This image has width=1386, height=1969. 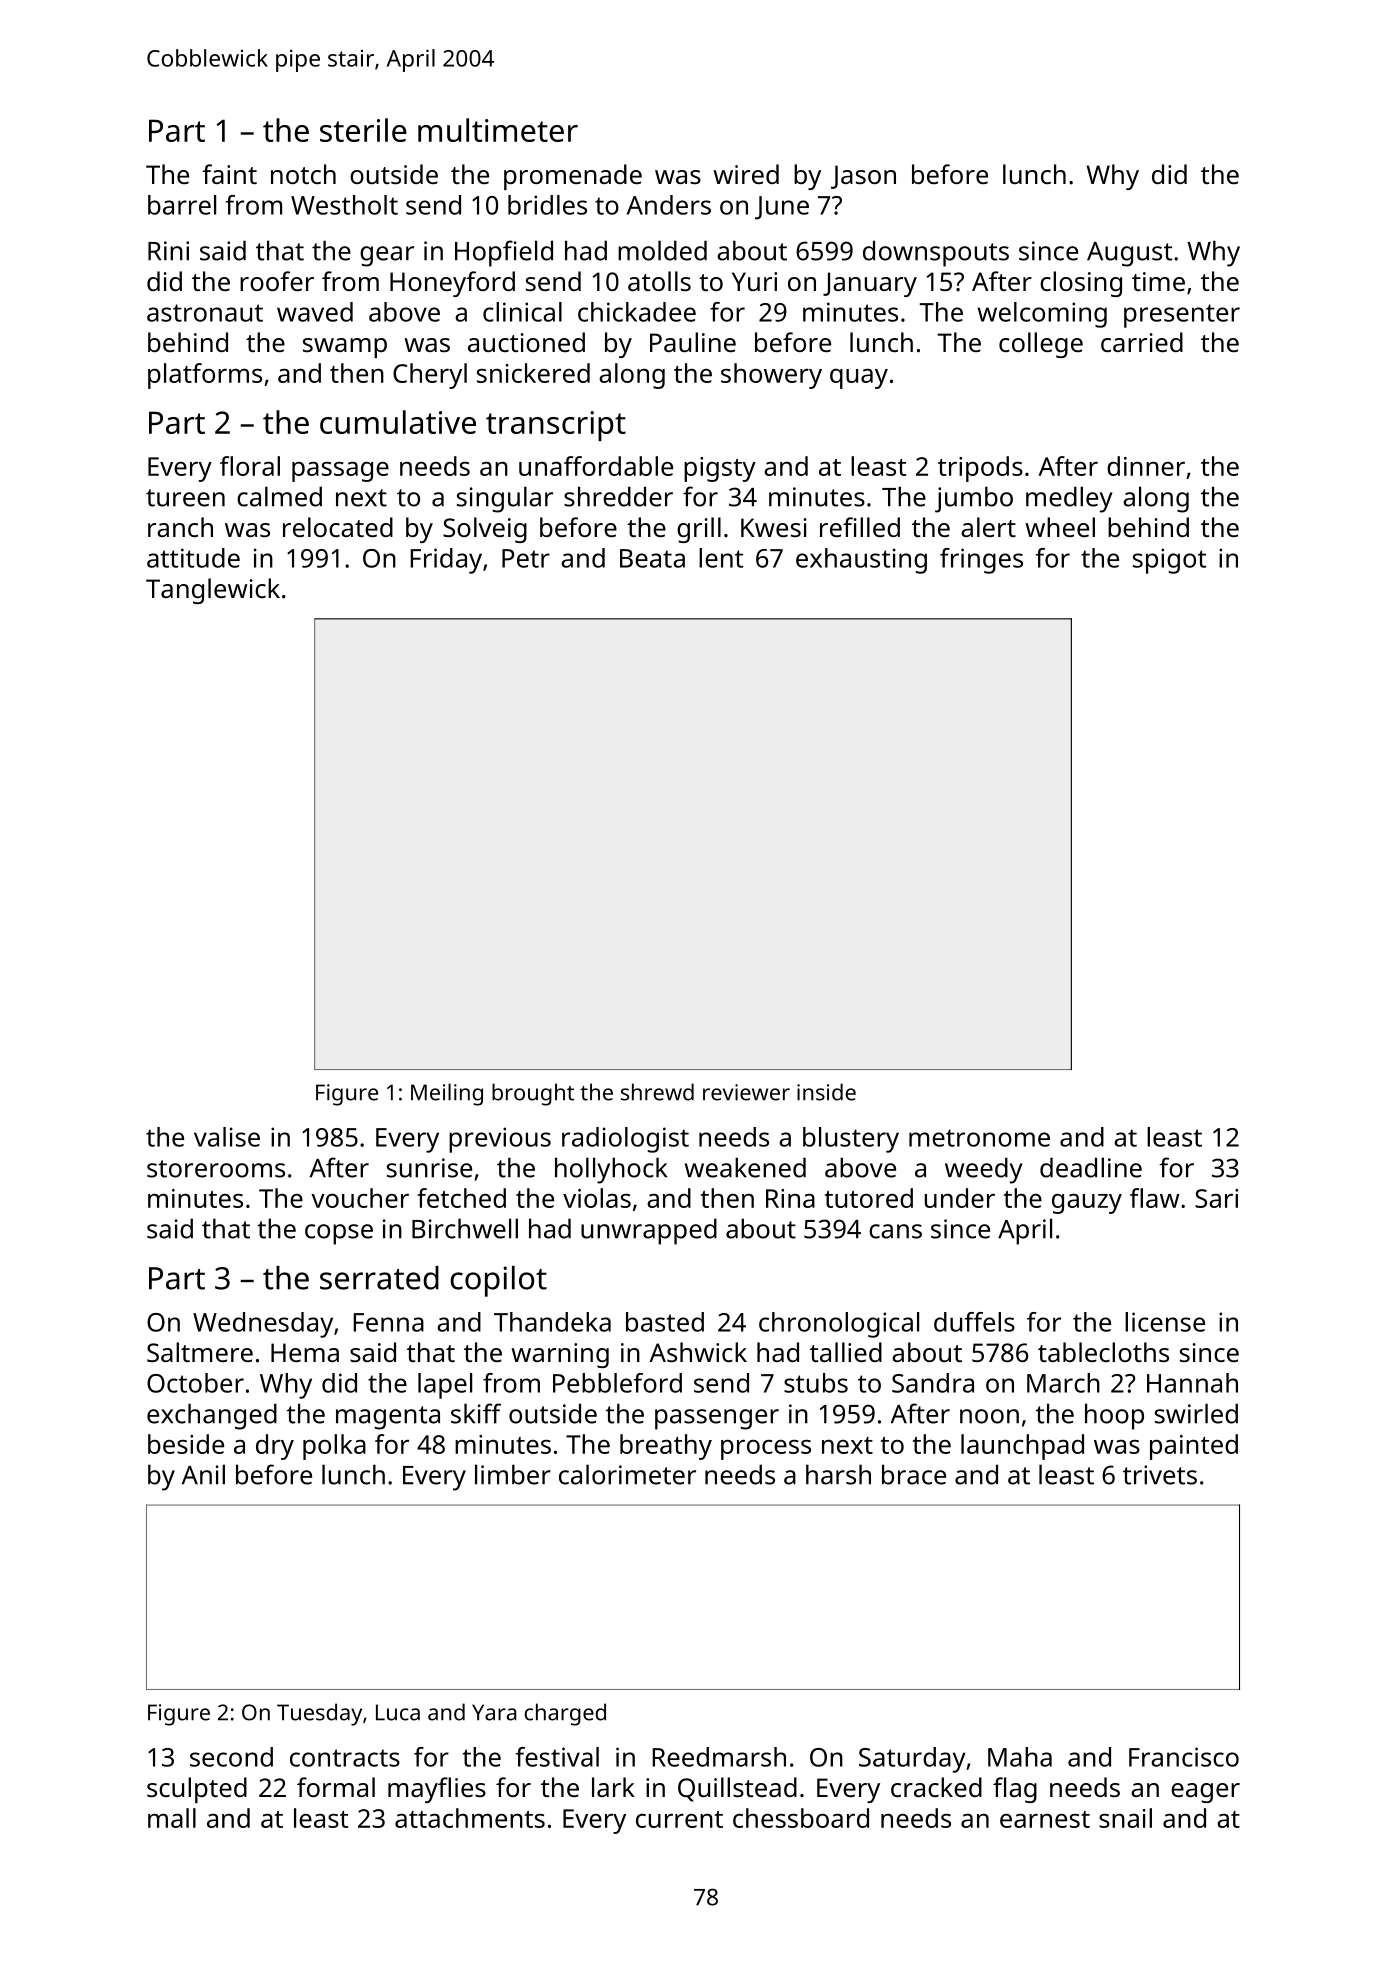 What do you see at coordinates (861, 561) in the image?
I see `exhausting` at bounding box center [861, 561].
